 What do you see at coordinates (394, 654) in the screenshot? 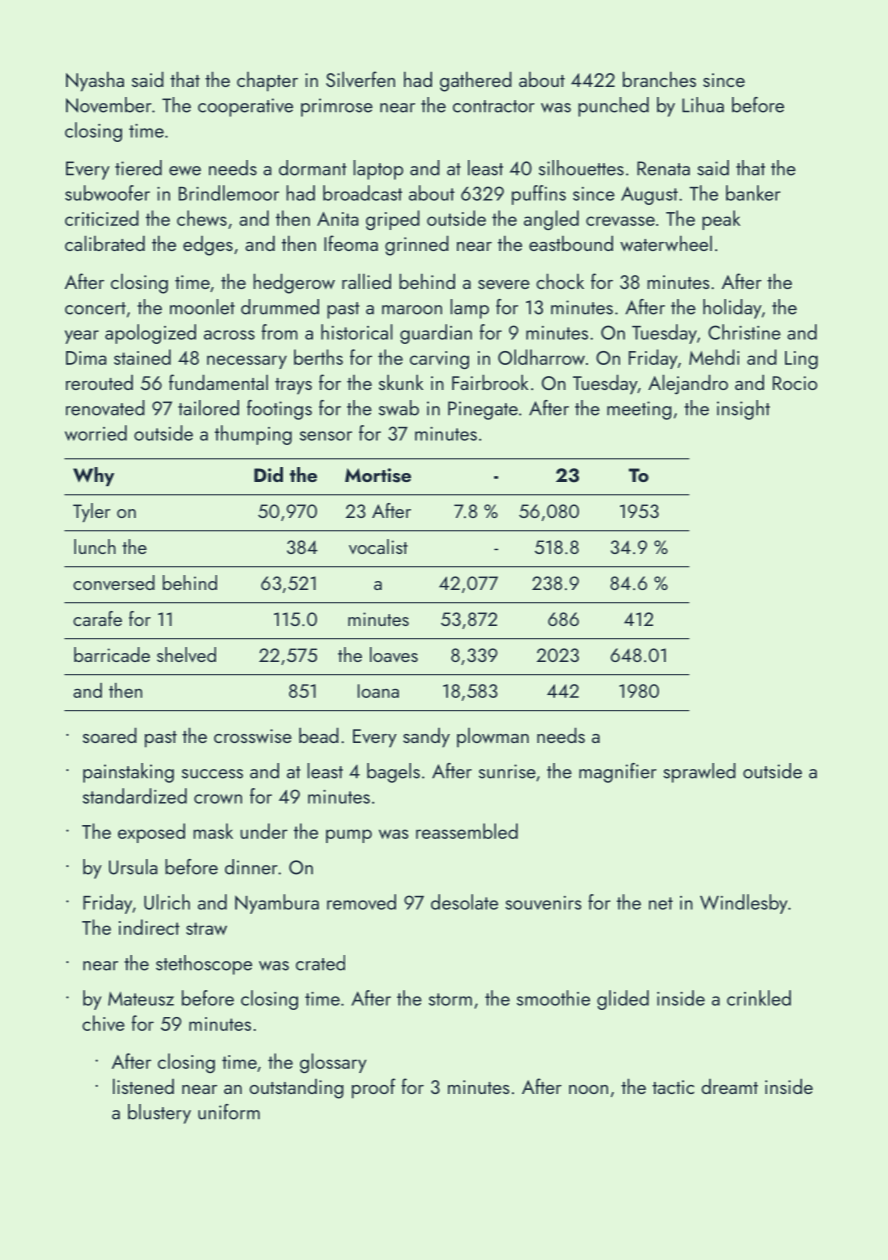
I see `loaves` at bounding box center [394, 654].
